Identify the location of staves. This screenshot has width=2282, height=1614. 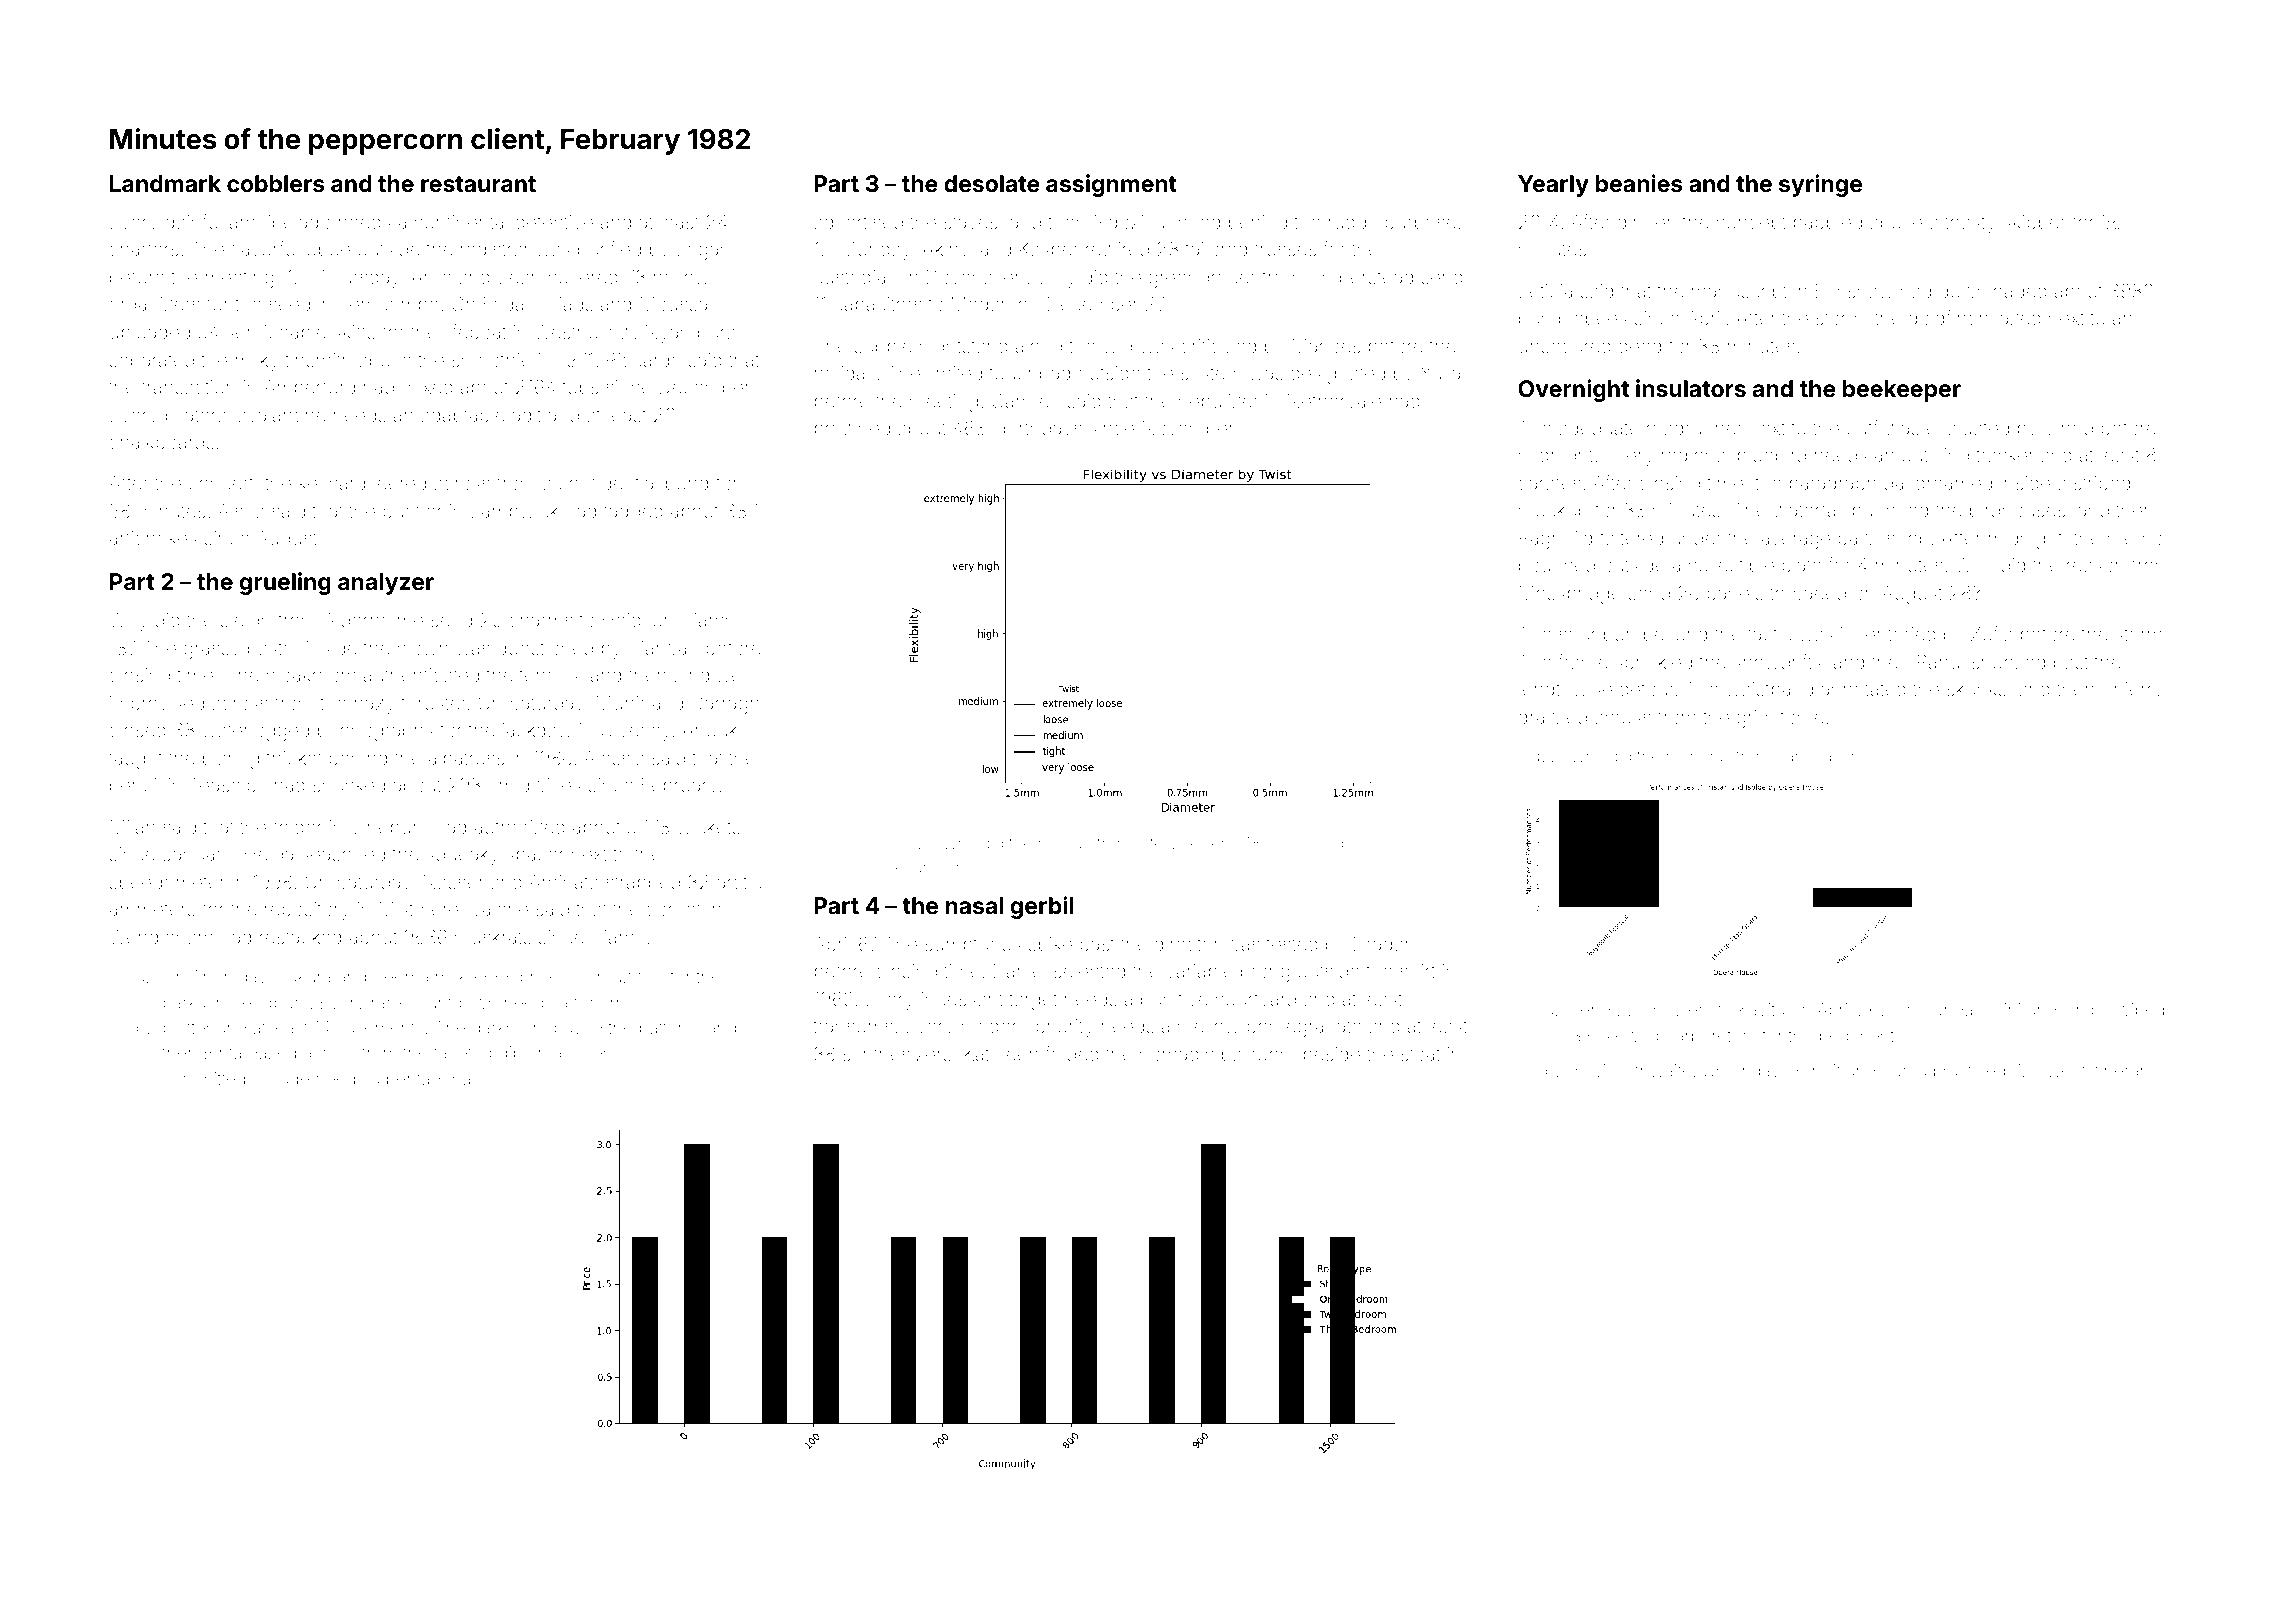
(970, 222).
